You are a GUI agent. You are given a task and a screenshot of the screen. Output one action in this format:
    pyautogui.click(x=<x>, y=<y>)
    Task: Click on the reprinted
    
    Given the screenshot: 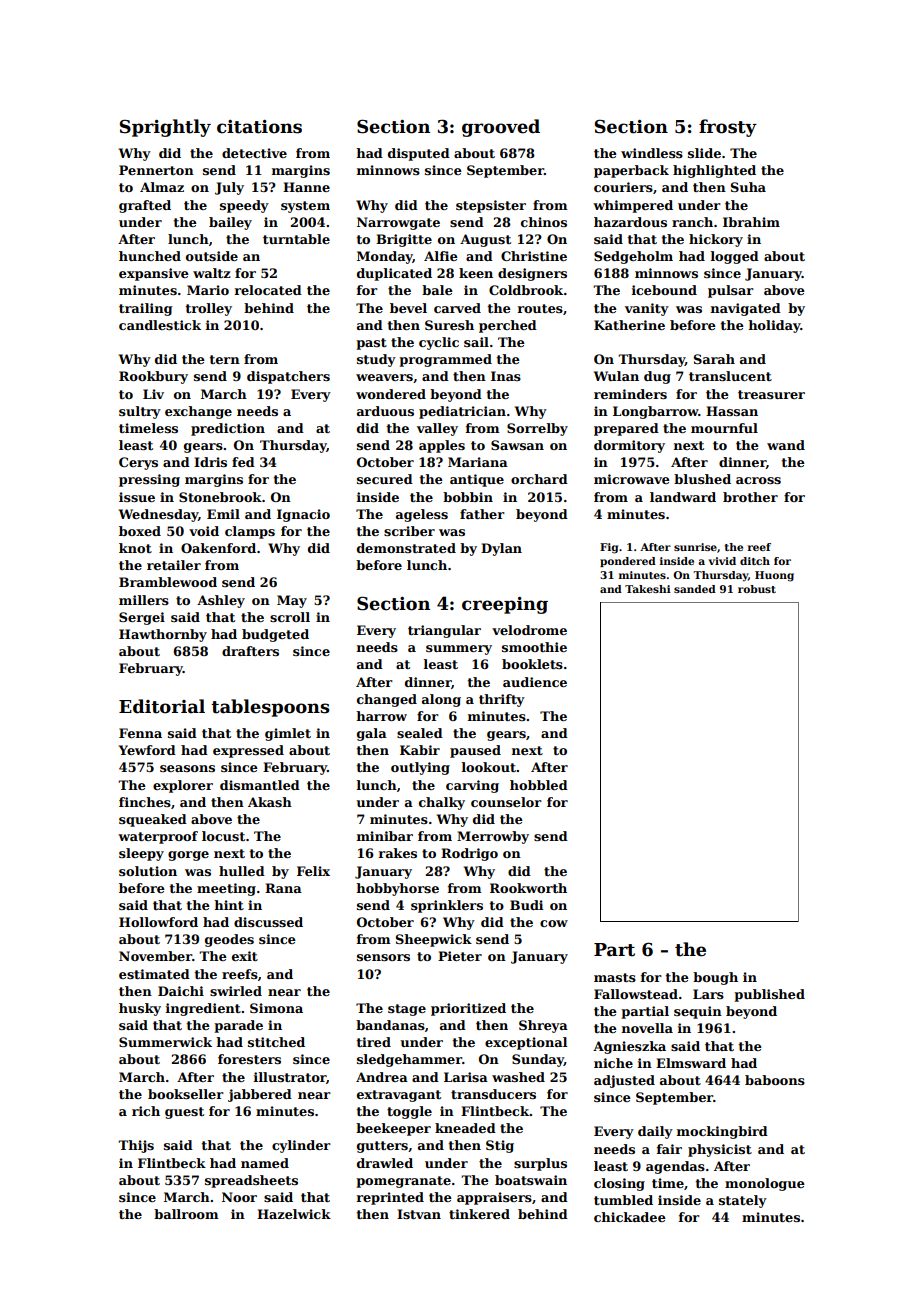 What is the action you would take?
    pyautogui.click(x=390, y=1198)
